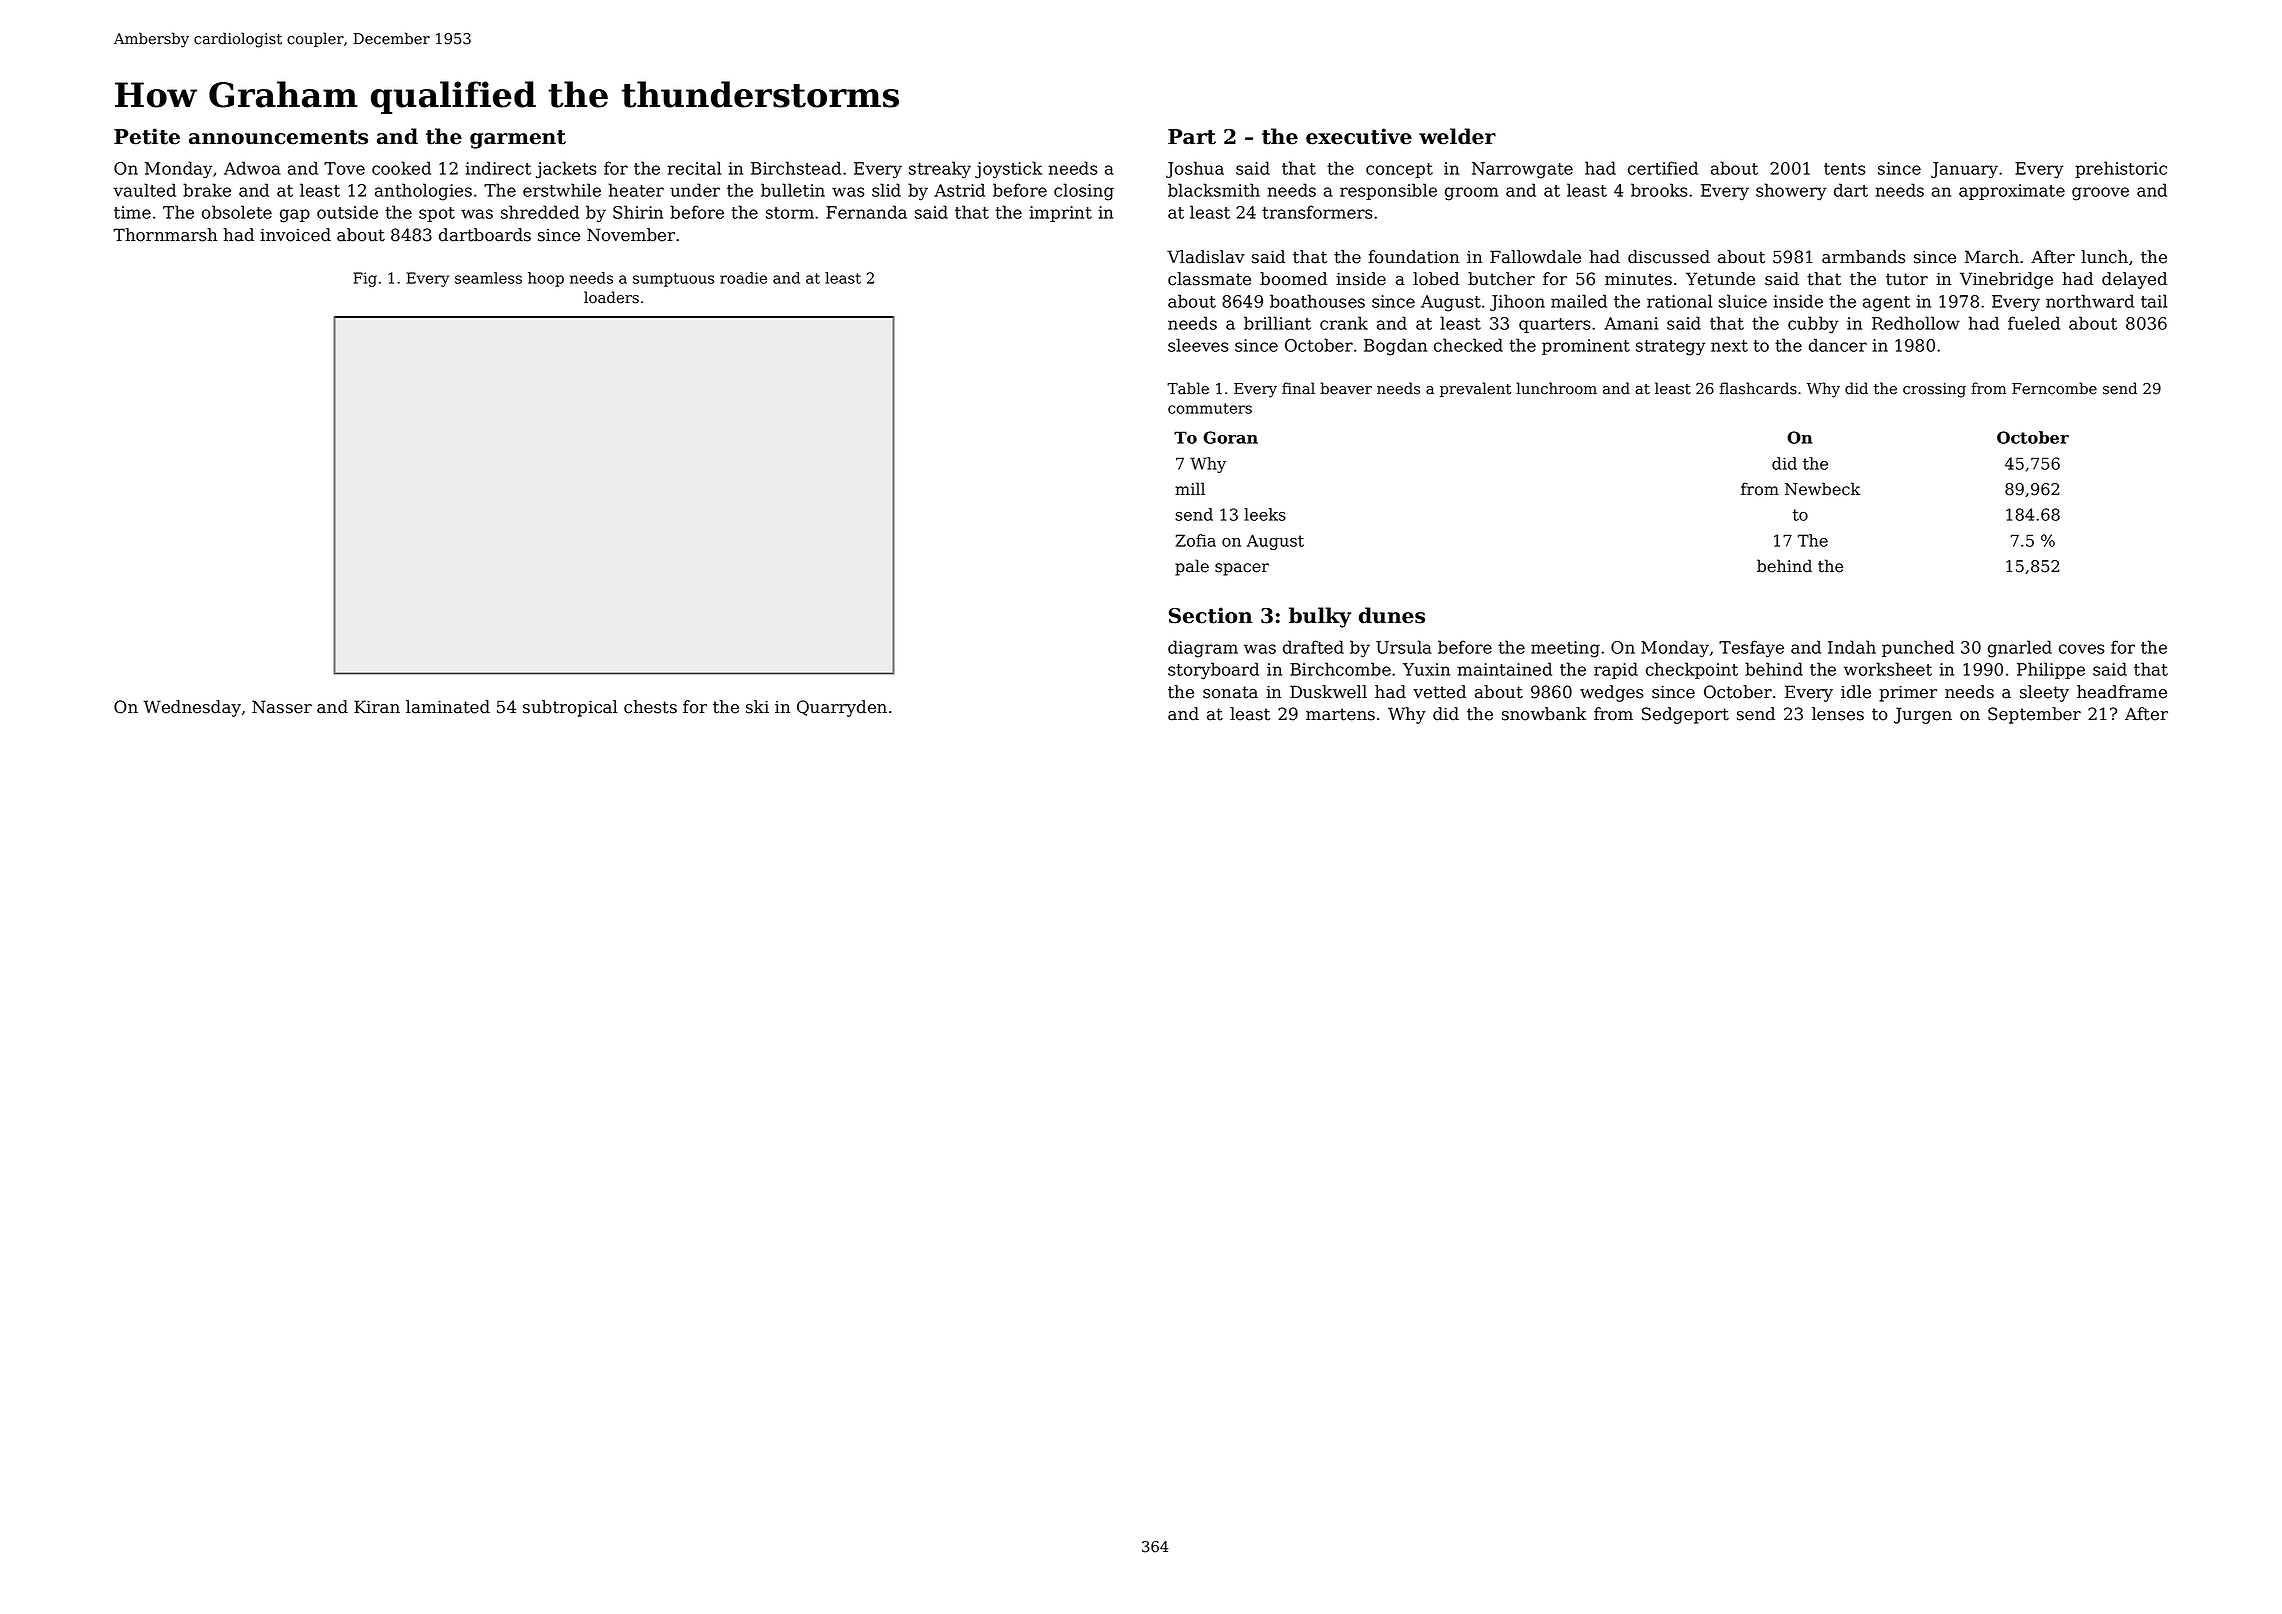 This screenshot has width=2282, height=1614. What do you see at coordinates (611, 297) in the screenshot?
I see `loaders` at bounding box center [611, 297].
